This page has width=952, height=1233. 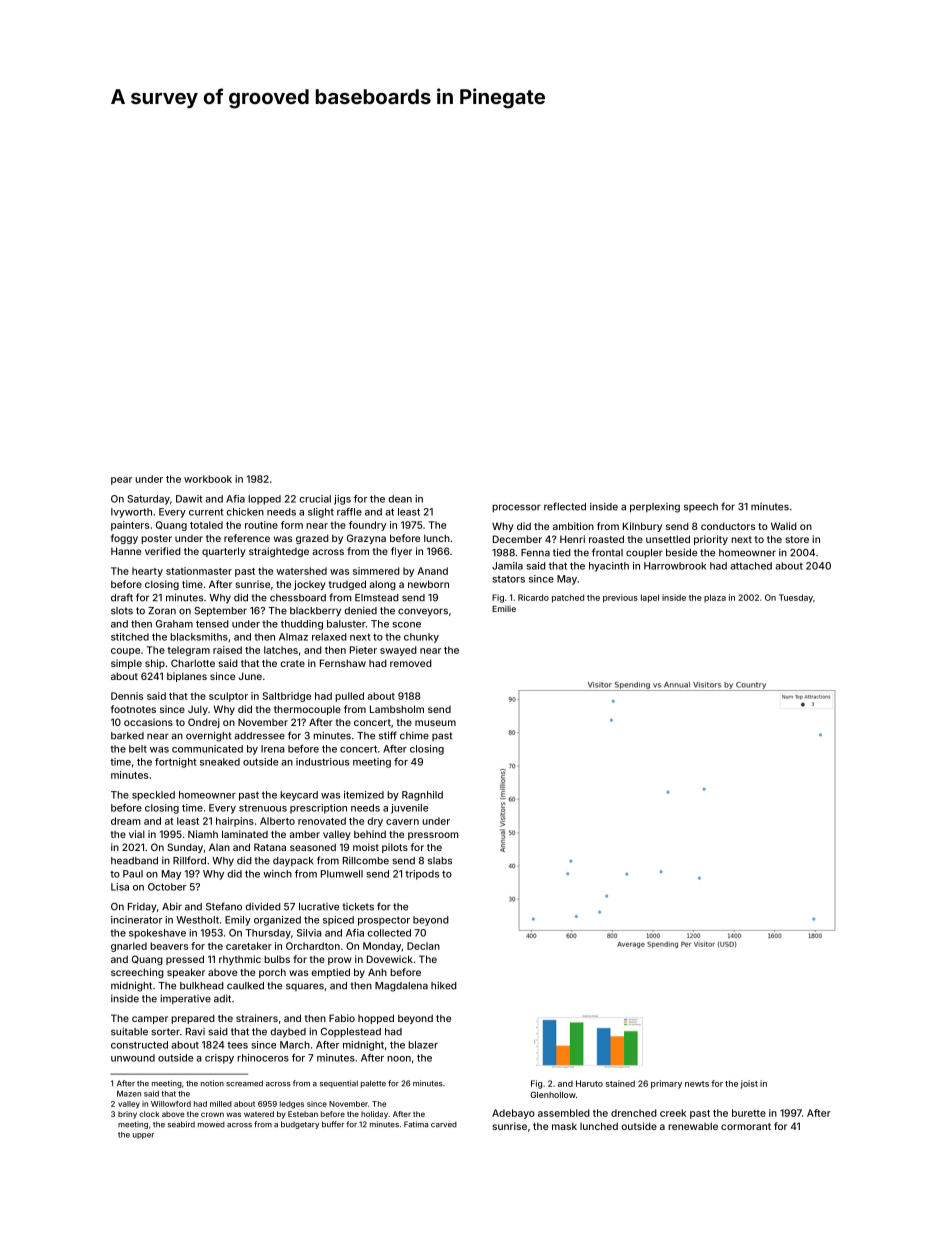 I want to click on patched, so click(x=568, y=598).
